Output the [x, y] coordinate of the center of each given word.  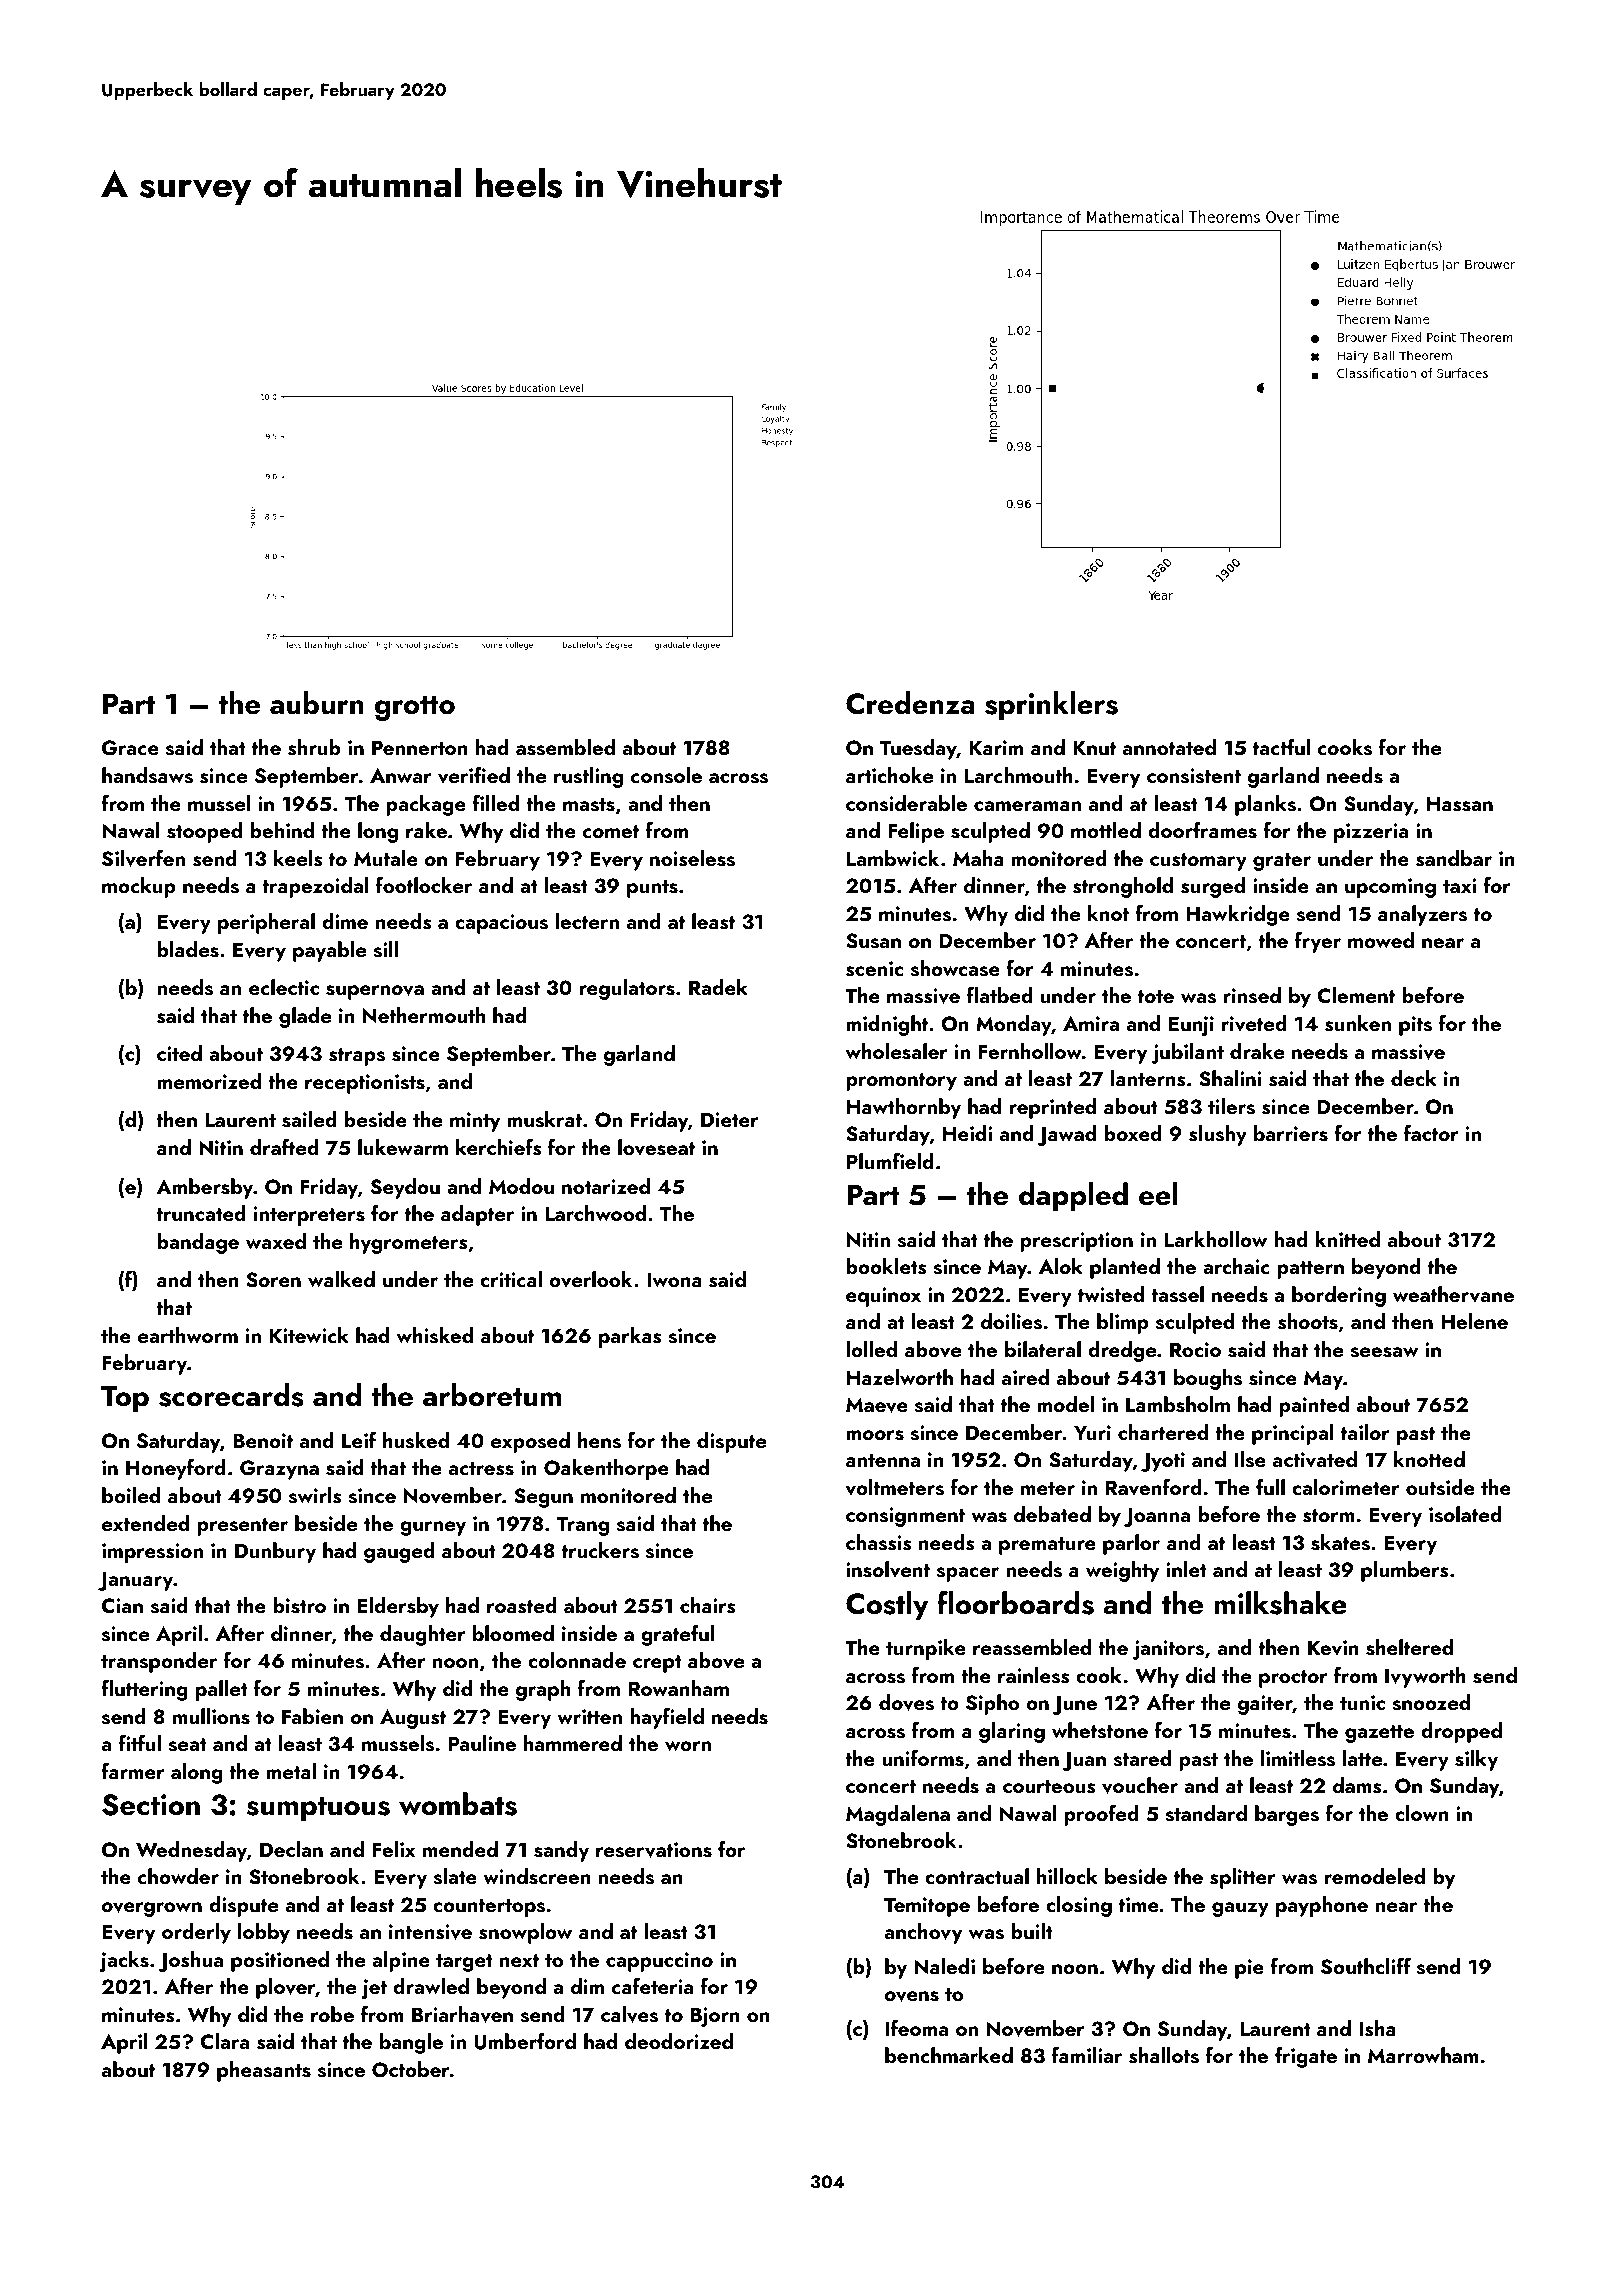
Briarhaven [462, 2014]
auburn [317, 703]
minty [475, 1122]
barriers [1291, 1133]
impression [152, 1553]
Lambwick [893, 858]
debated [1052, 1514]
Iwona [674, 1279]
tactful [1281, 747]
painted [1314, 1406]
